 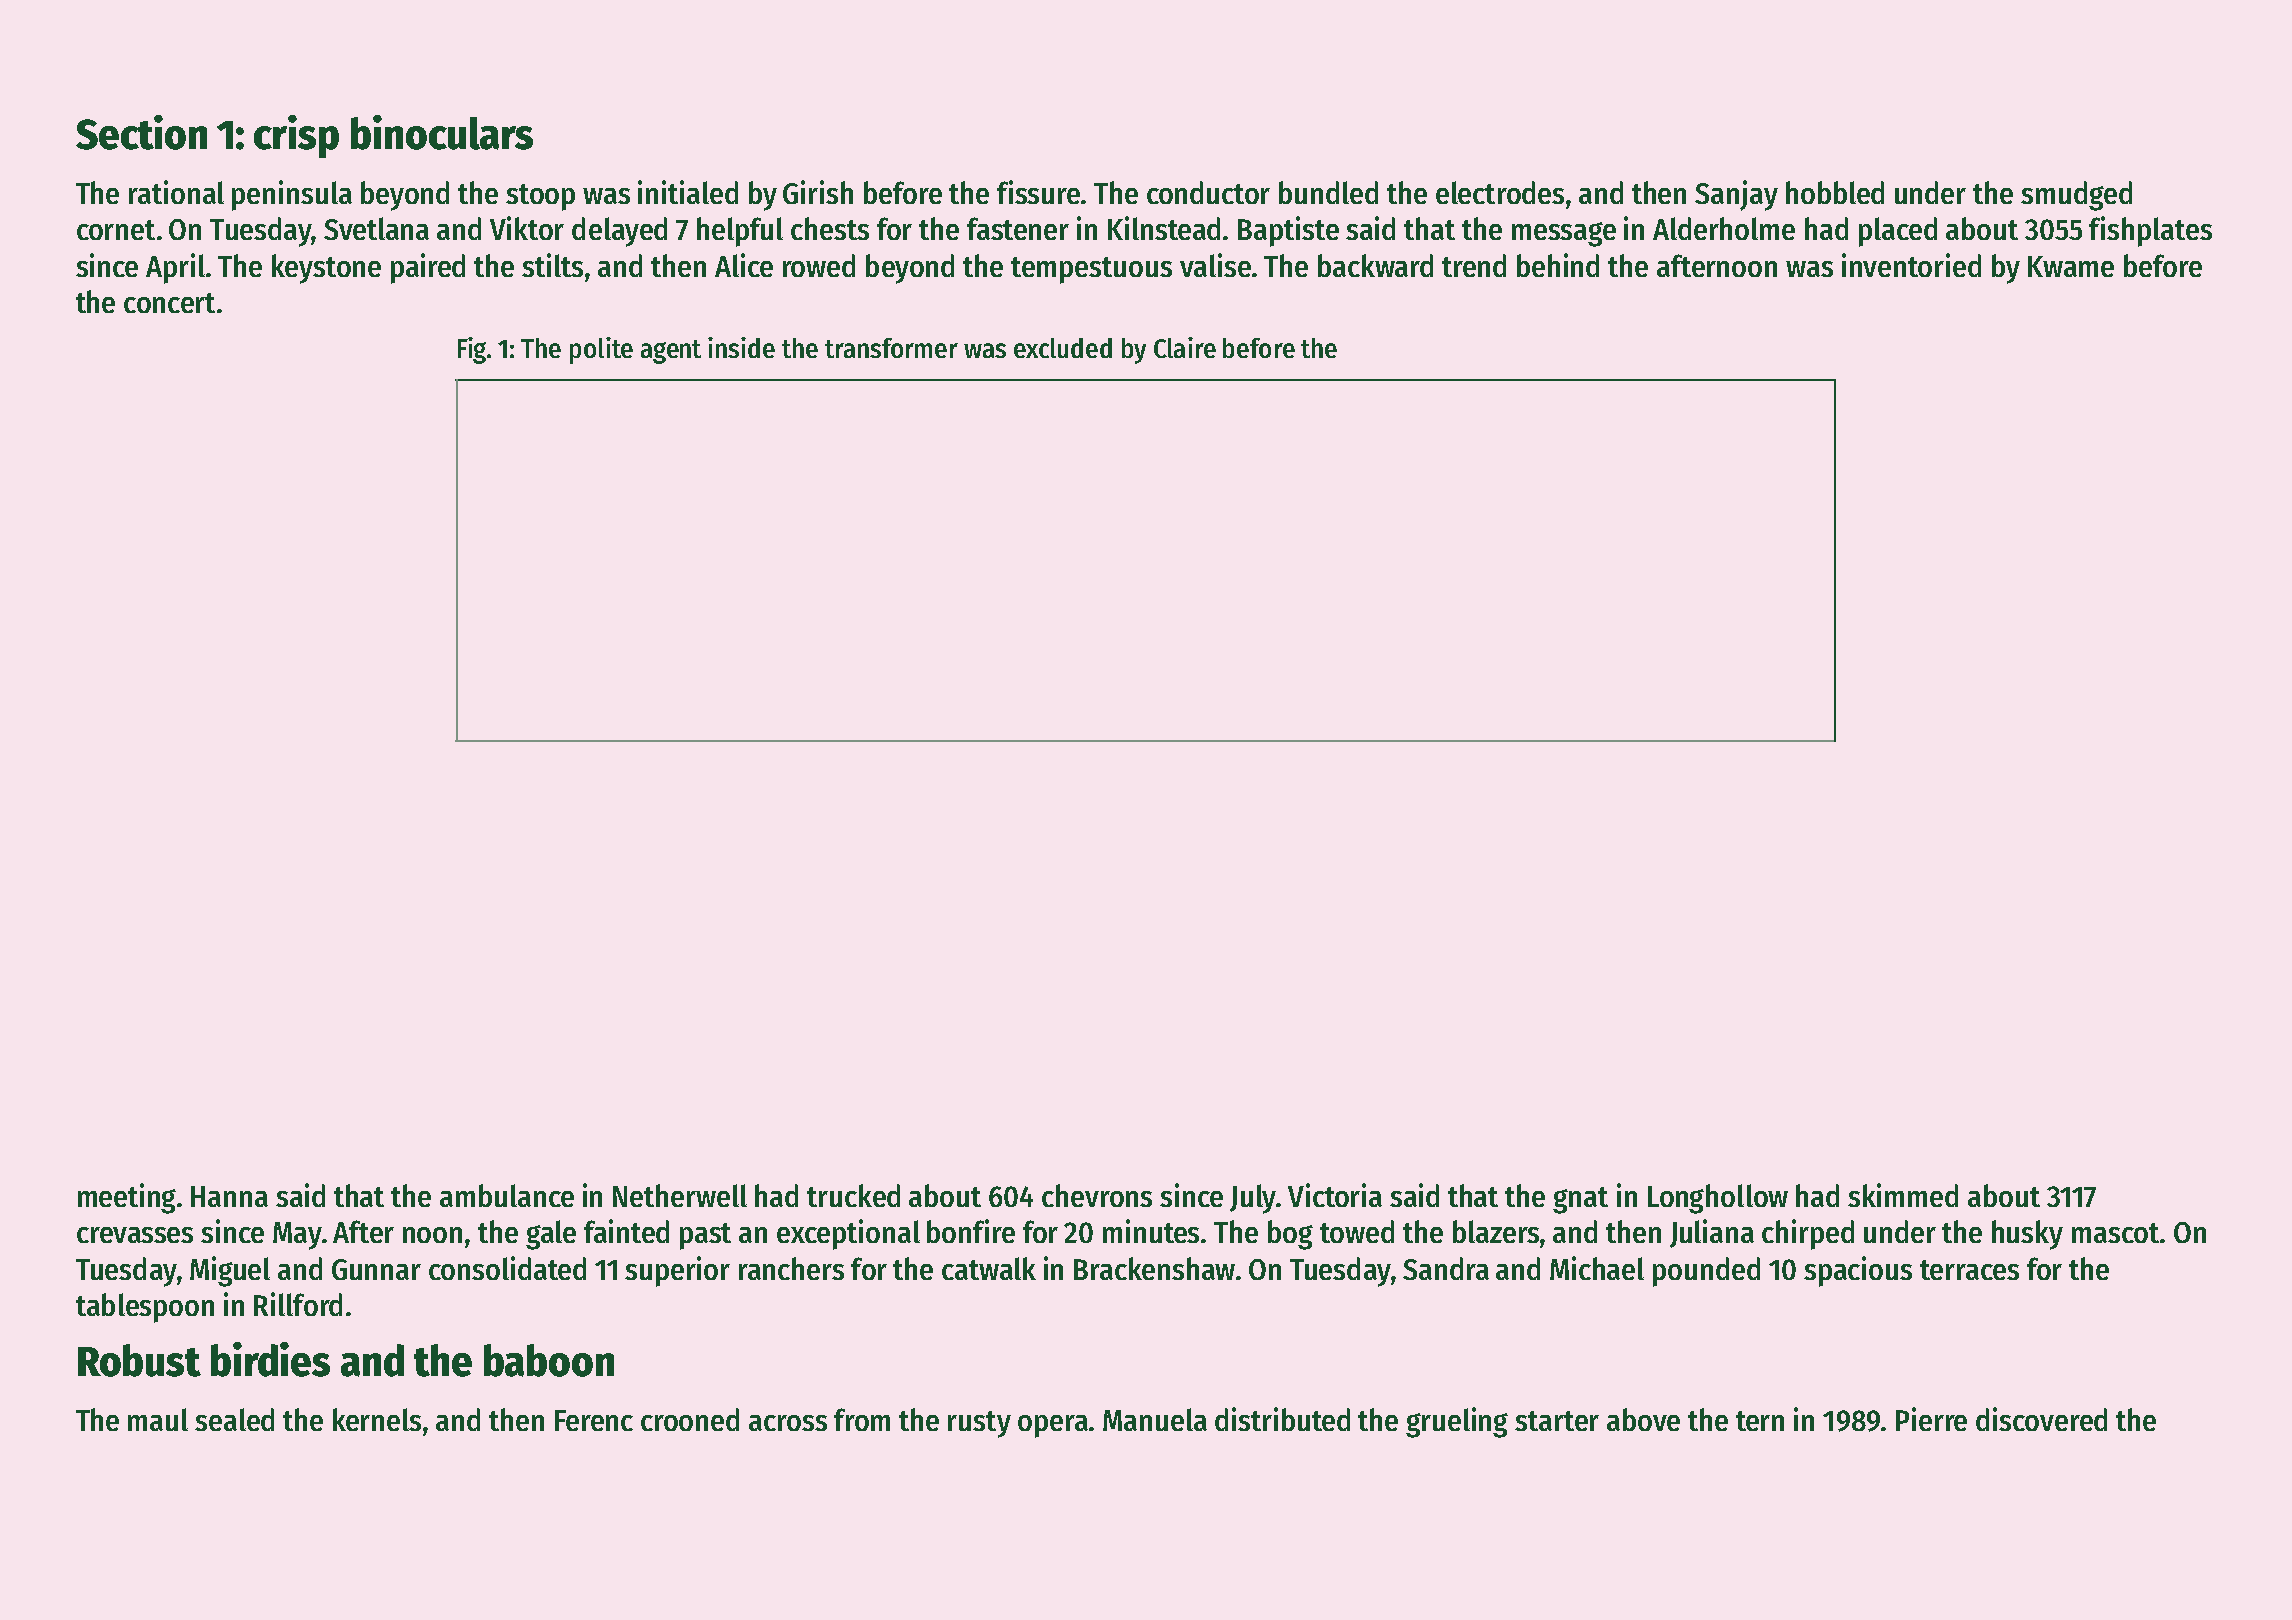 What do you see at coordinates (891, 348) in the image?
I see `transformer` at bounding box center [891, 348].
